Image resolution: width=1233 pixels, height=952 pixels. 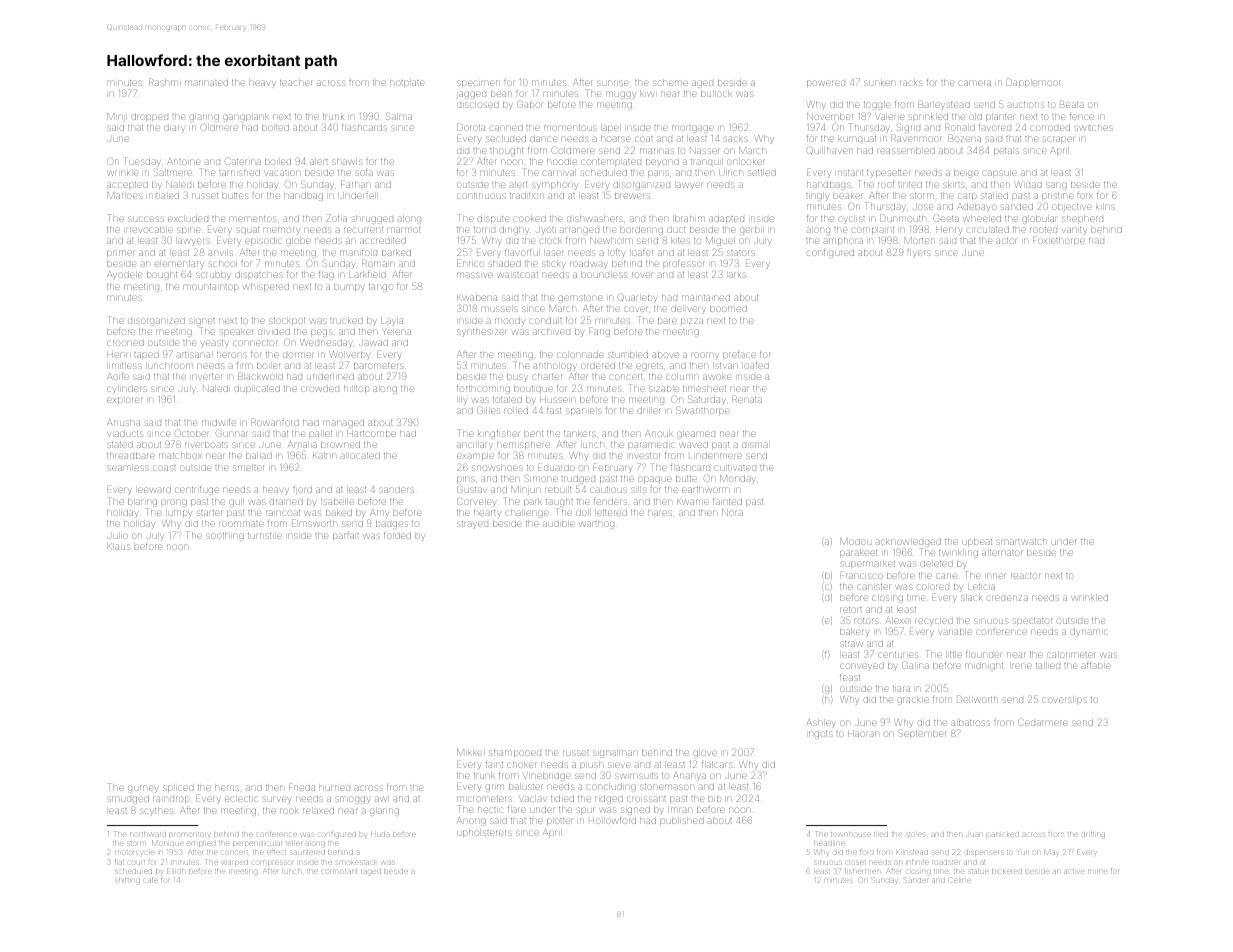 What do you see at coordinates (118, 547) in the document?
I see `Klaus` at bounding box center [118, 547].
